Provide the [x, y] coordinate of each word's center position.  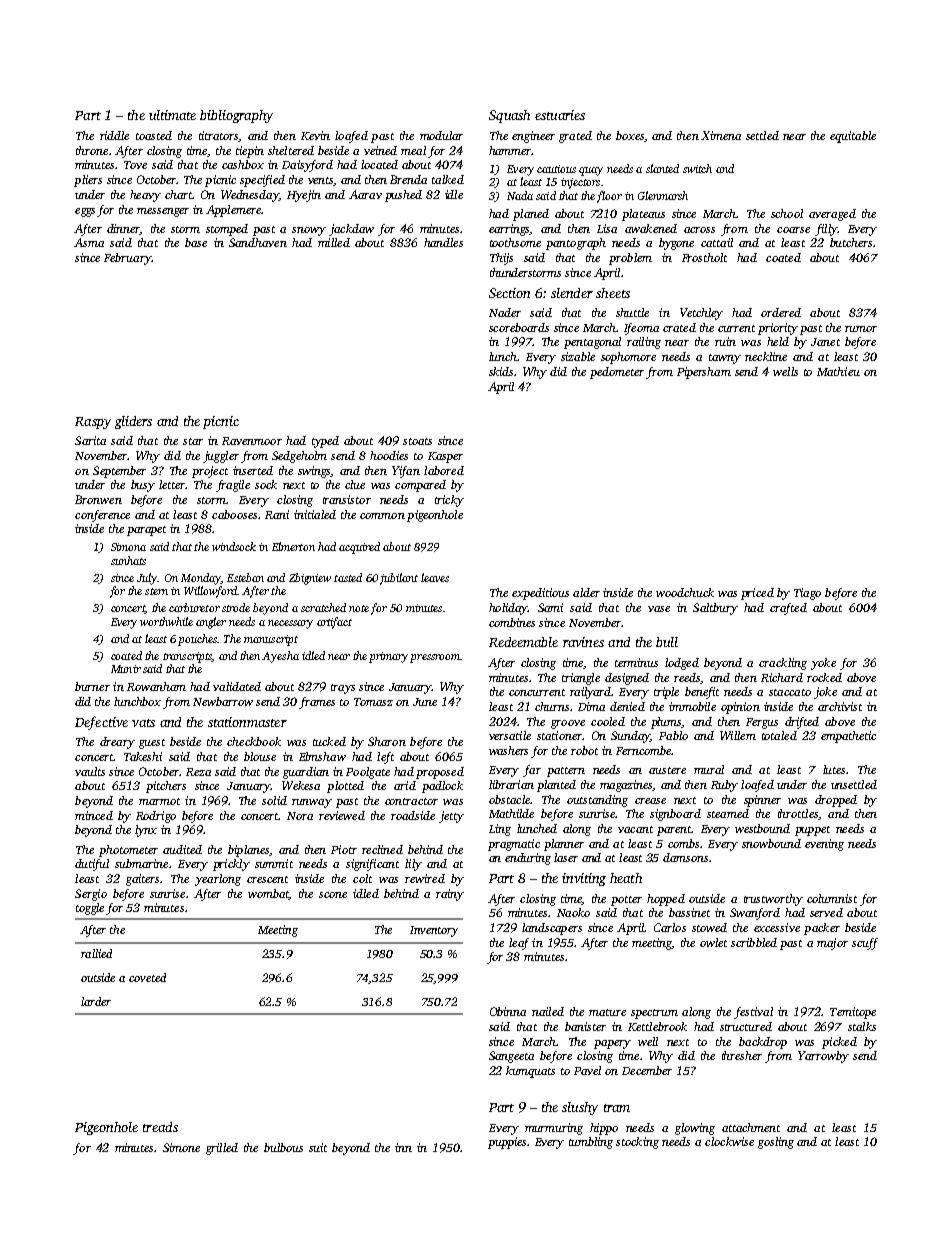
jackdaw [351, 230]
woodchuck [685, 592]
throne [92, 150]
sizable [578, 356]
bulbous [283, 1147]
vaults [90, 771]
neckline [766, 356]
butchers [851, 242]
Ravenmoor [252, 441]
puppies [507, 1143]
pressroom [435, 658]
